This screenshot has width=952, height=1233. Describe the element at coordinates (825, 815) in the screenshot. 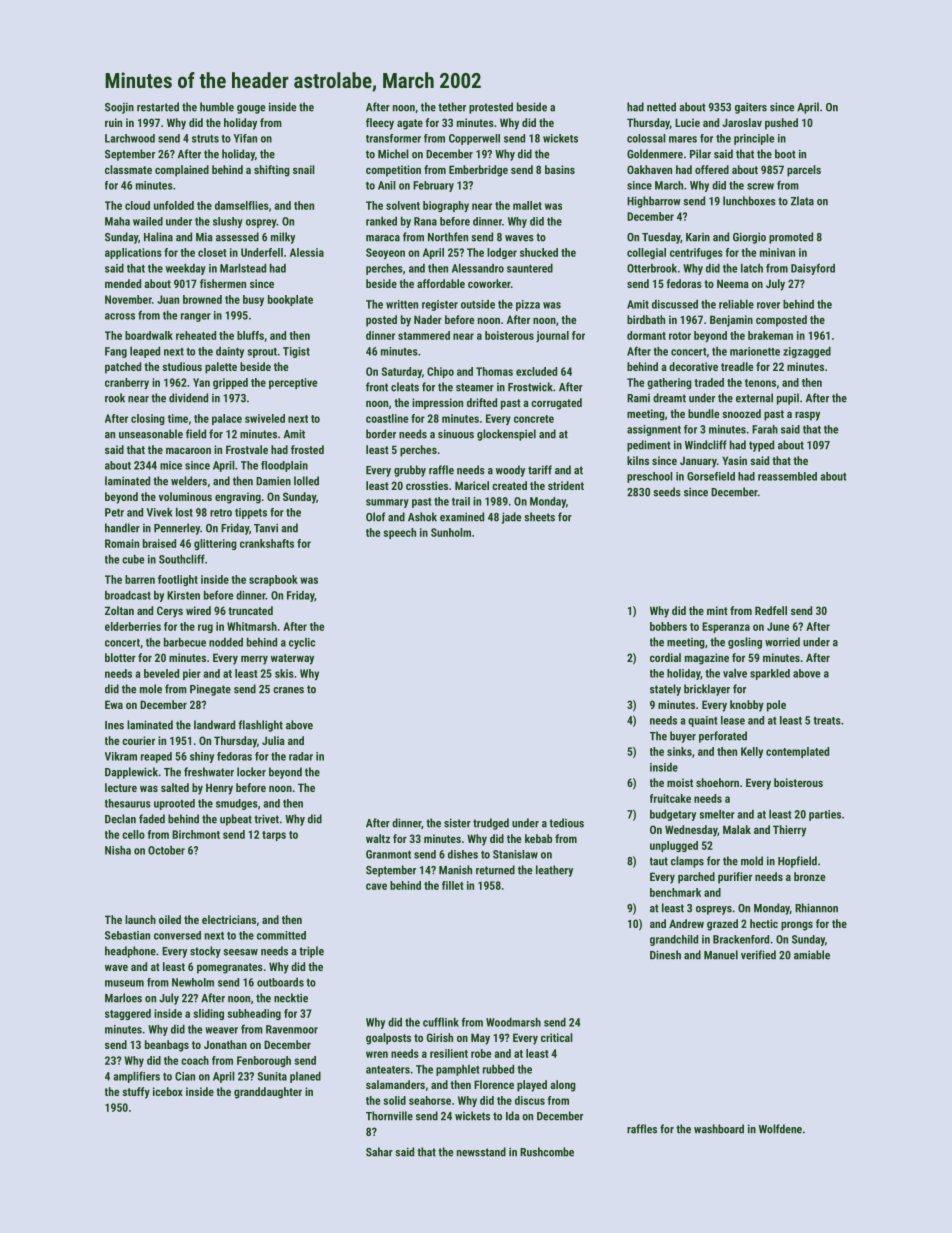

I see `parties` at that location.
